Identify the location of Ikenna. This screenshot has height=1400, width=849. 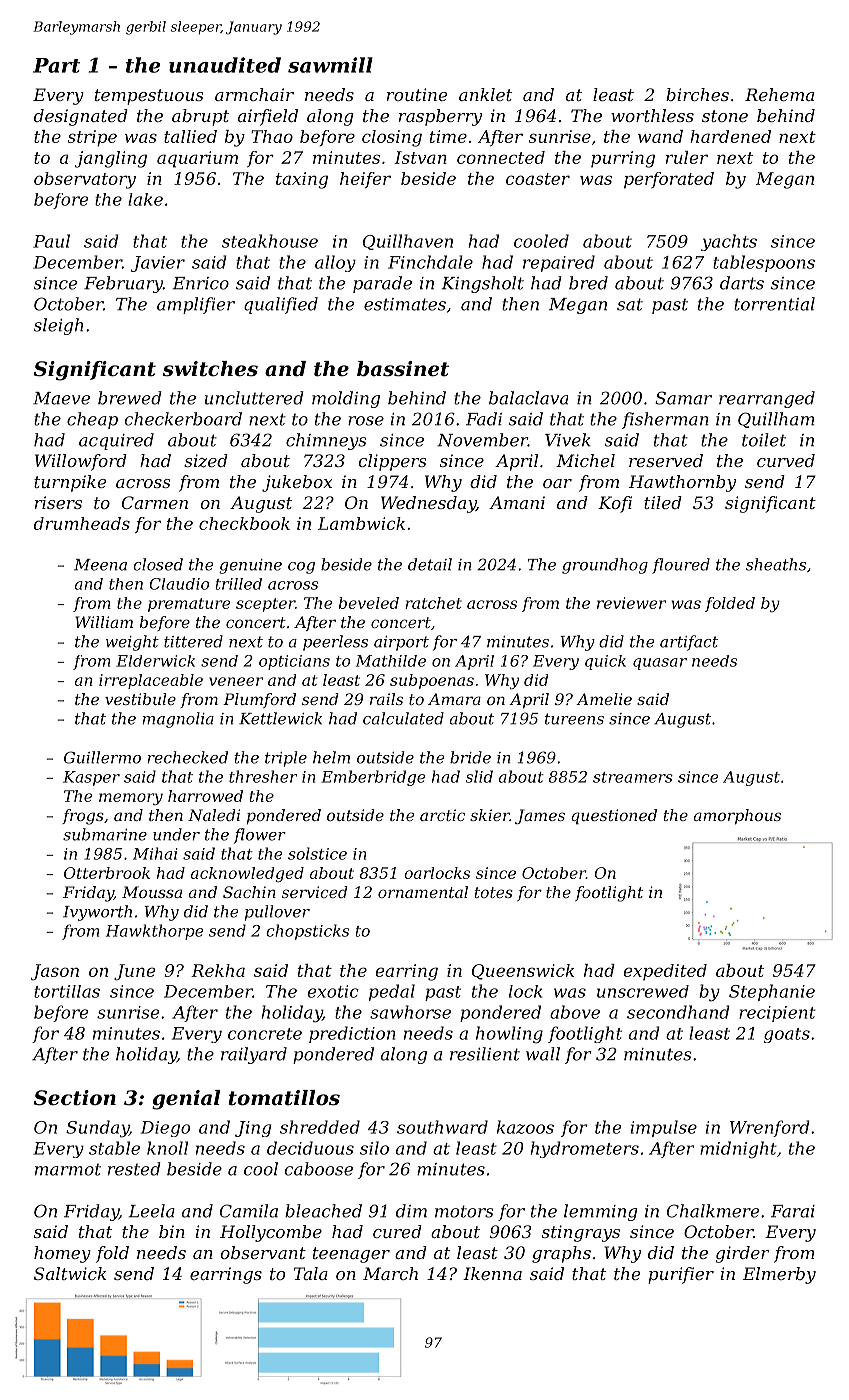
(492, 1273).
